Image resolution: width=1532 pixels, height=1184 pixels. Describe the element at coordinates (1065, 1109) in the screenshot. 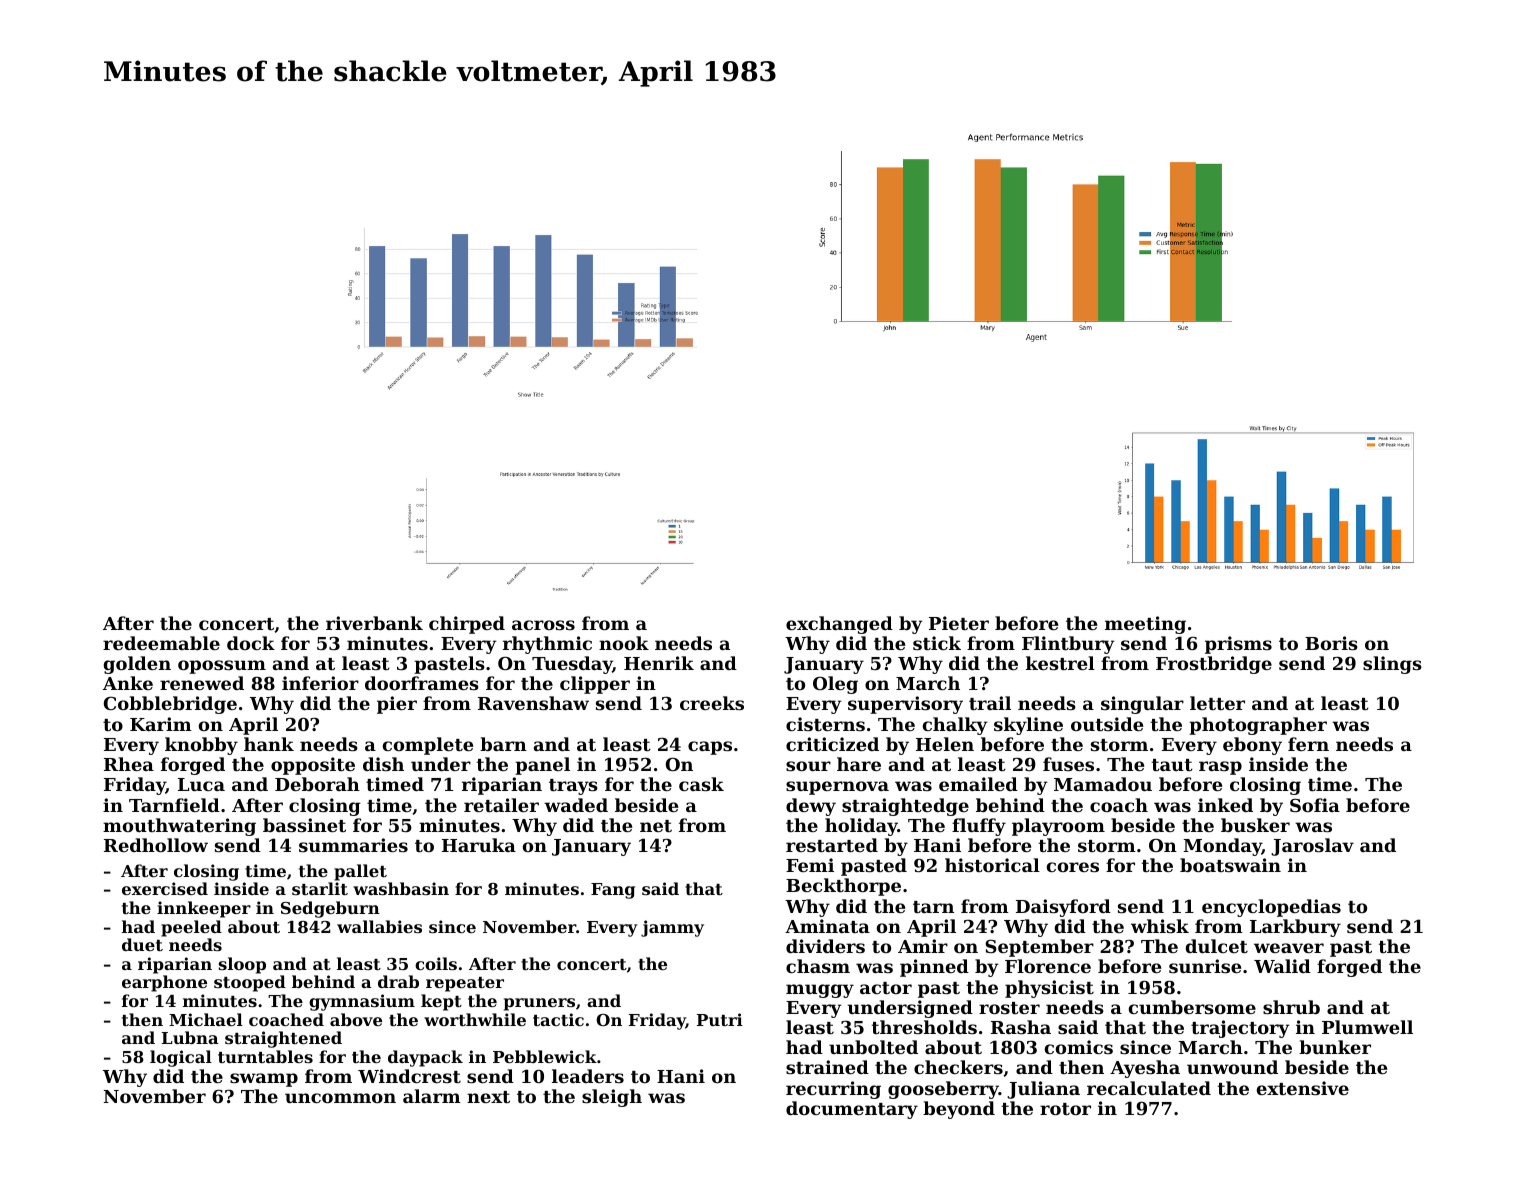

I see `rotor` at that location.
